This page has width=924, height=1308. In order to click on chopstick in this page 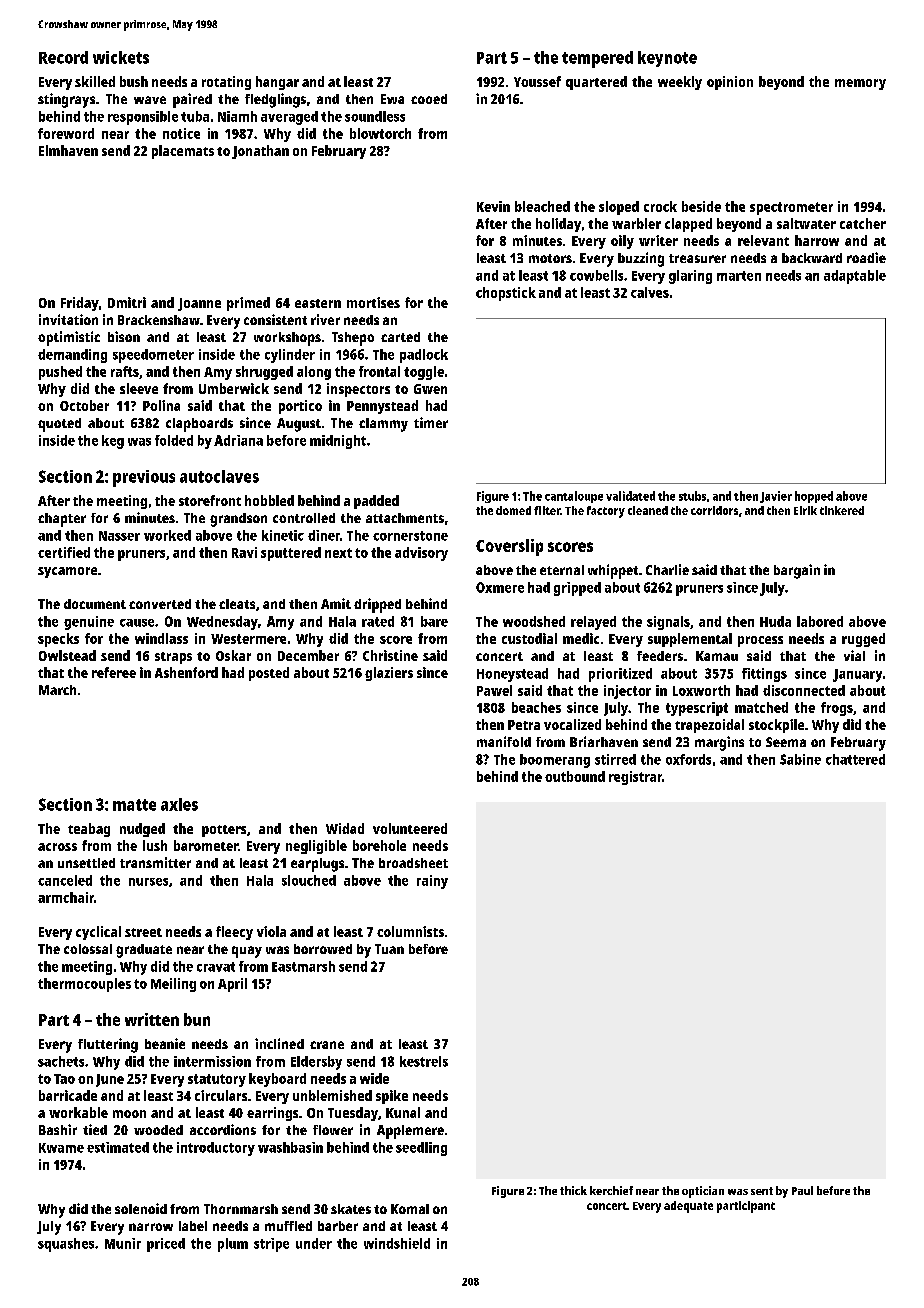, I will do `click(506, 294)`.
